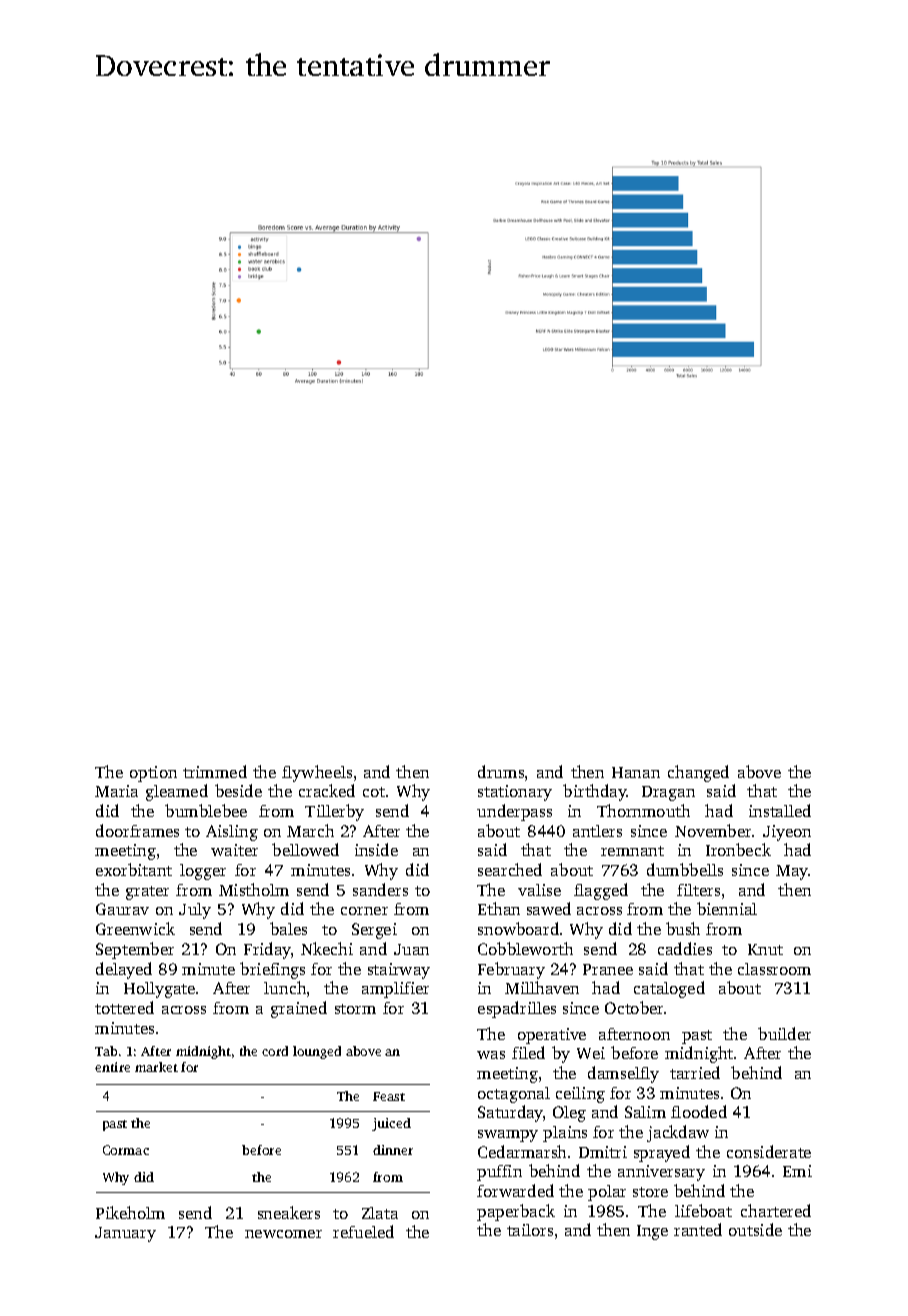 The width and height of the screenshot is (908, 1316). Describe the element at coordinates (130, 1212) in the screenshot. I see `Pikeholm` at that location.
